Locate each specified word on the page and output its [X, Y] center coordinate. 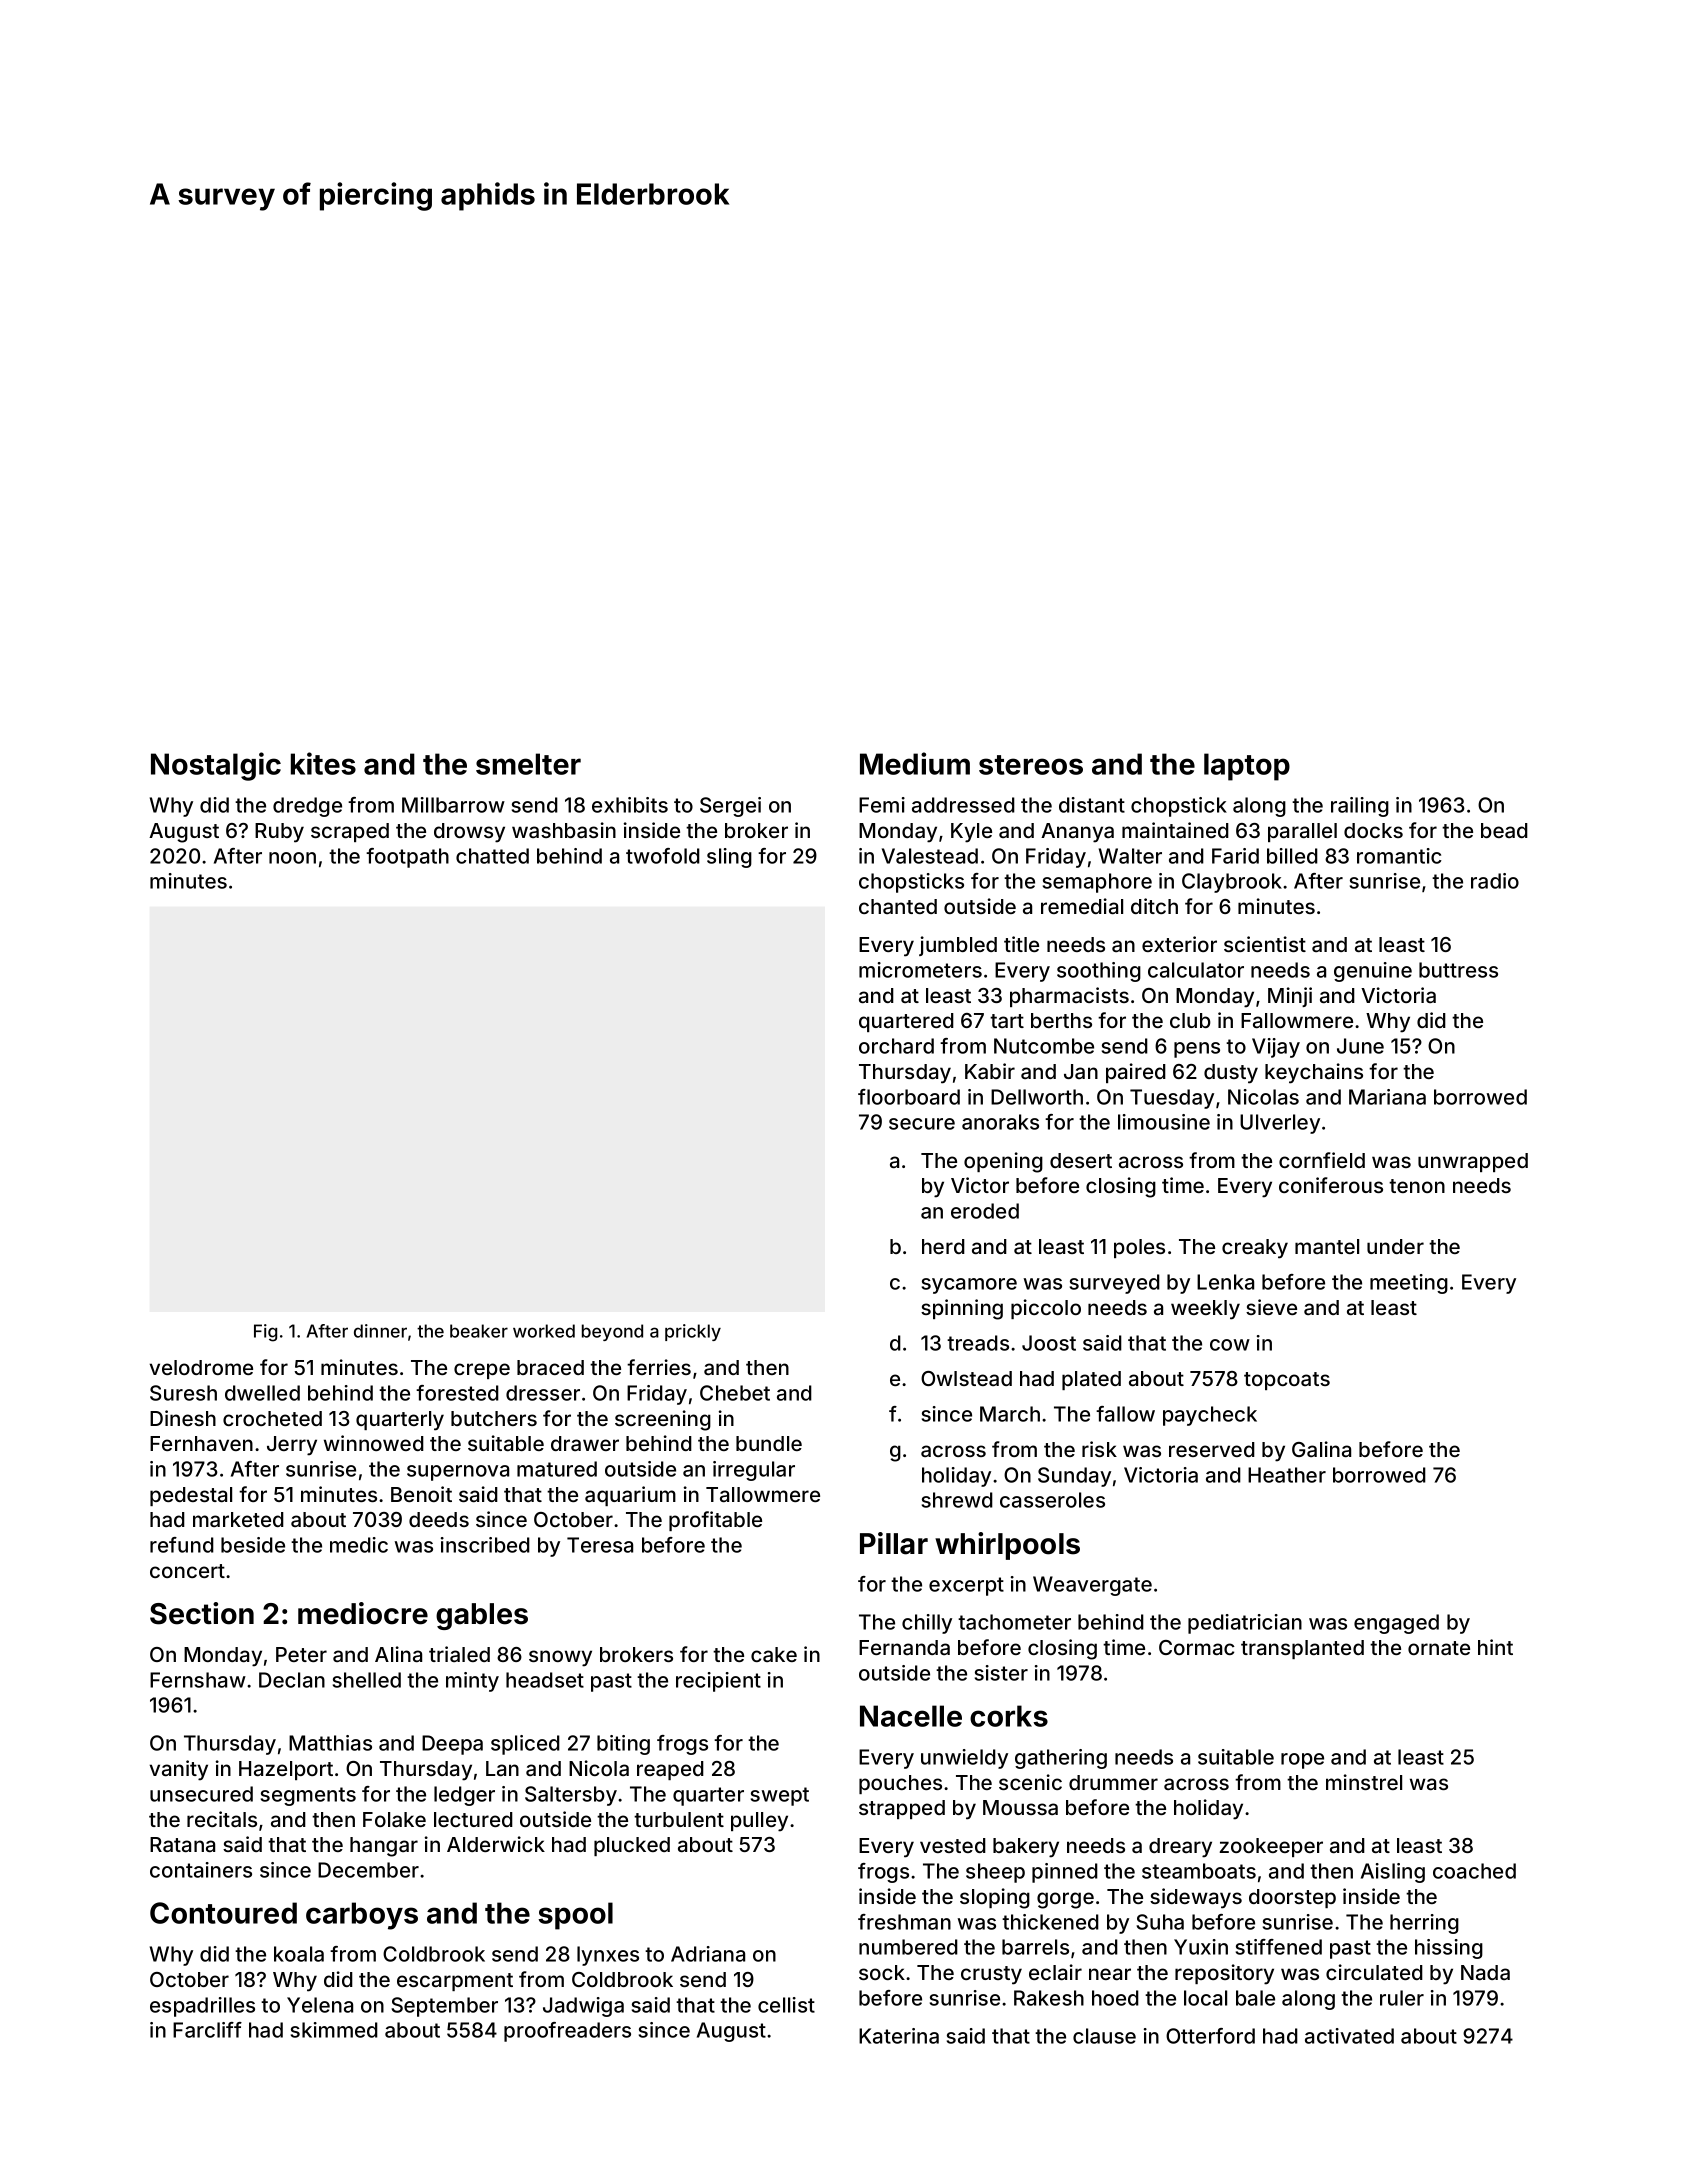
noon [292, 858]
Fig [265, 1333]
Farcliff [207, 2030]
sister [1001, 1673]
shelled [367, 1680]
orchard [896, 1046]
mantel [1327, 1246]
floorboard [909, 1097]
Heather [1287, 1475]
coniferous [1331, 1185]
